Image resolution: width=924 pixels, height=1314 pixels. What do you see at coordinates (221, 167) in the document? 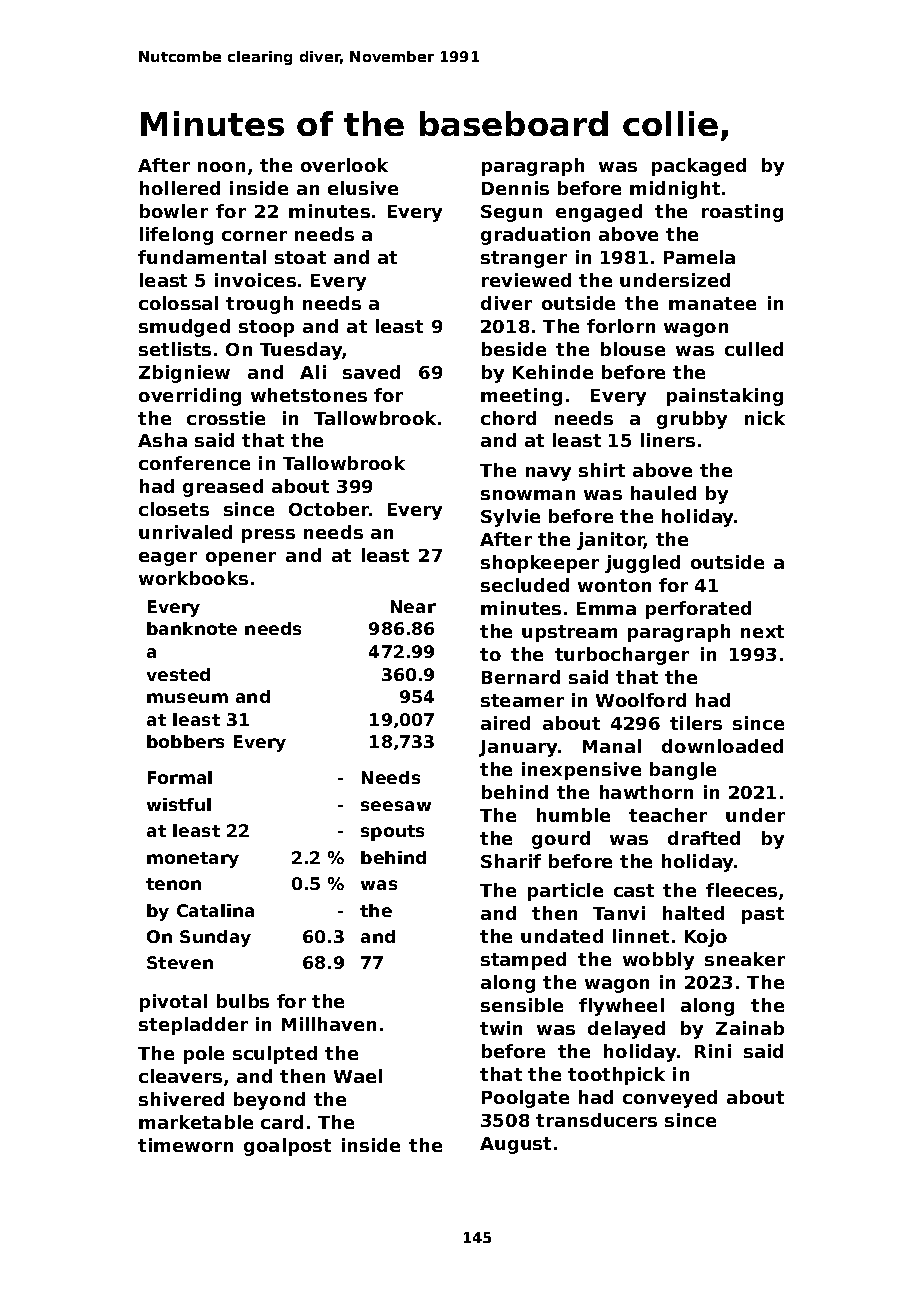
I see `noon` at bounding box center [221, 167].
